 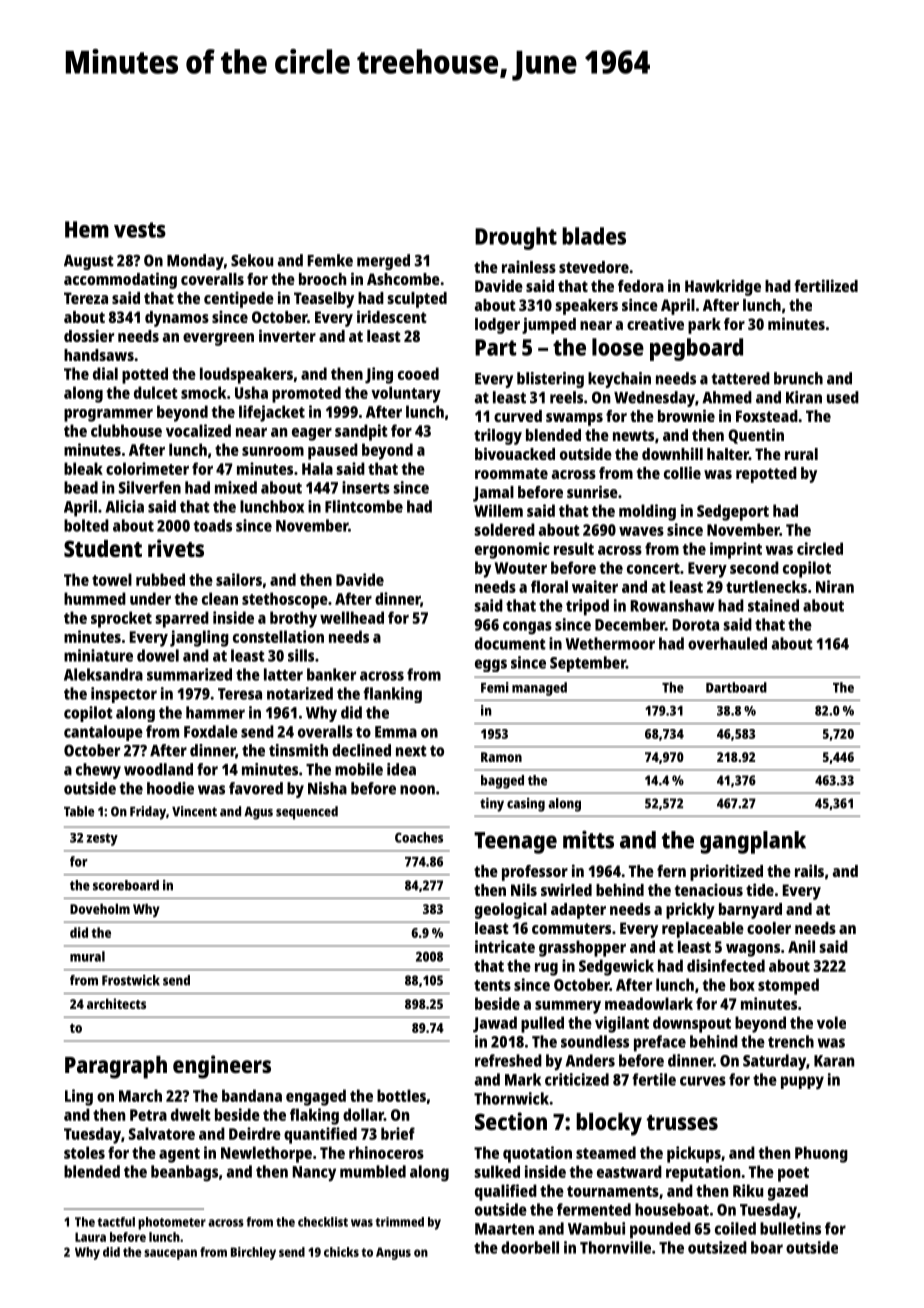 What do you see at coordinates (102, 839) in the document?
I see `zesty` at bounding box center [102, 839].
